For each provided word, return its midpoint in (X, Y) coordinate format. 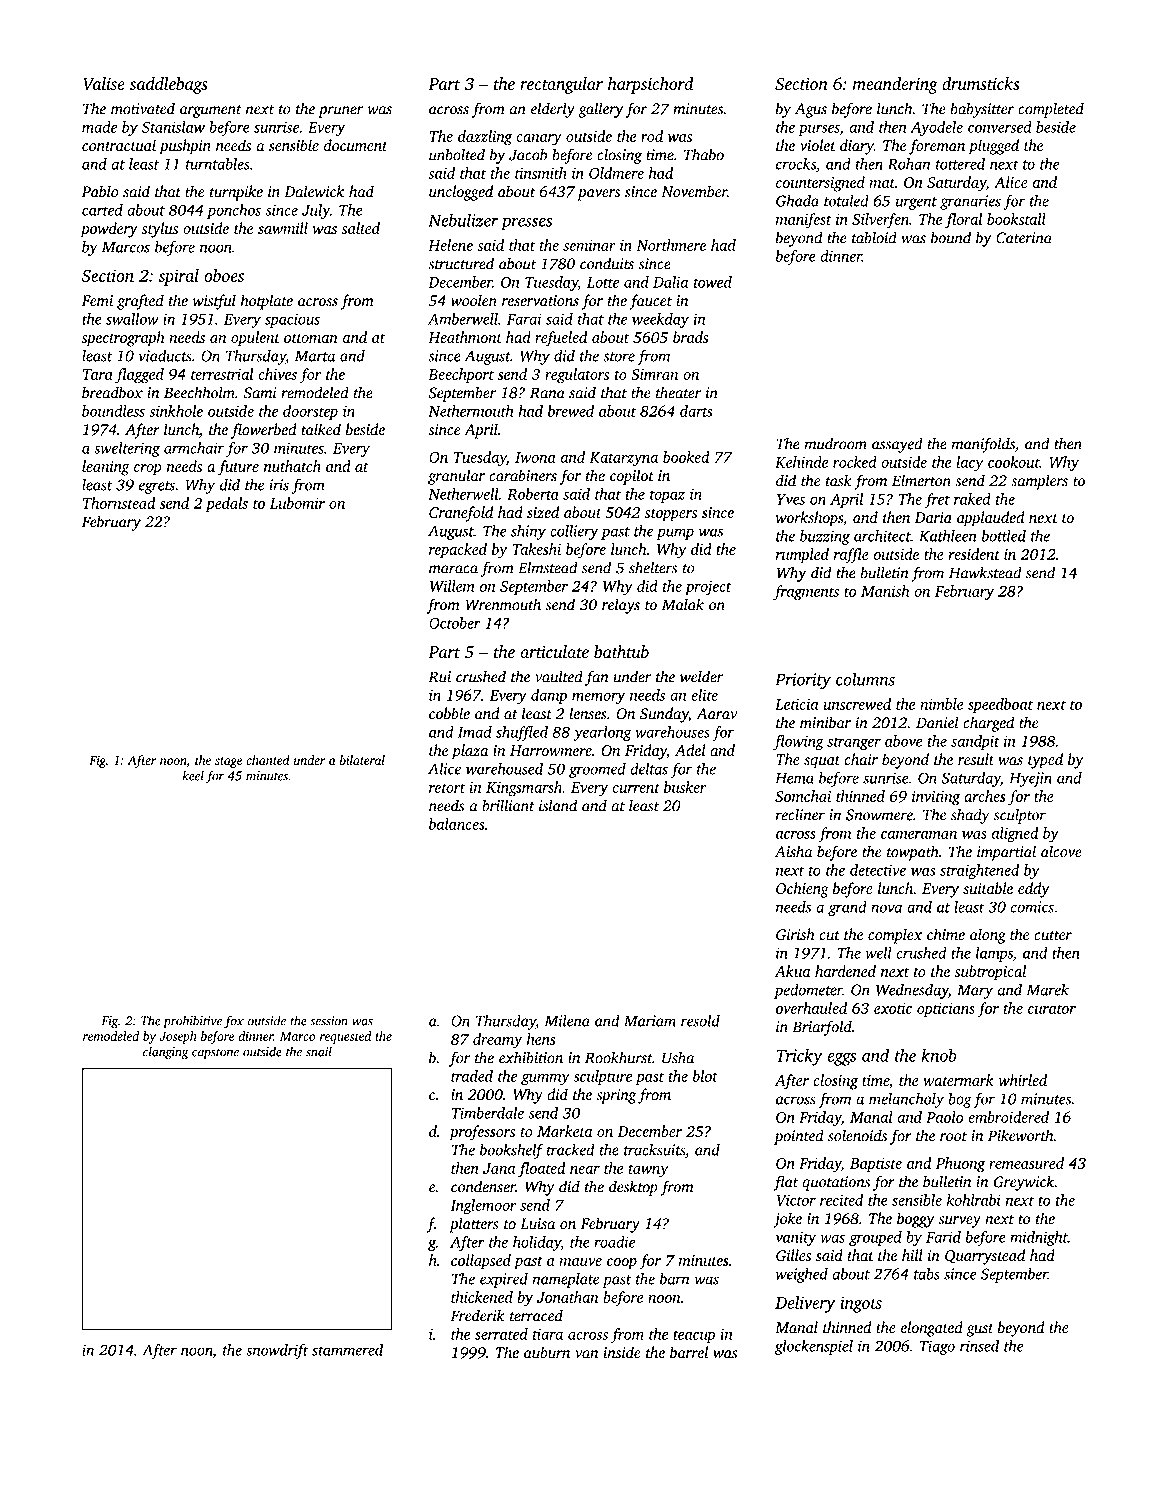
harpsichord (651, 85)
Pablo (100, 191)
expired (504, 1280)
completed (1051, 110)
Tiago (937, 1347)
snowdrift (277, 1351)
